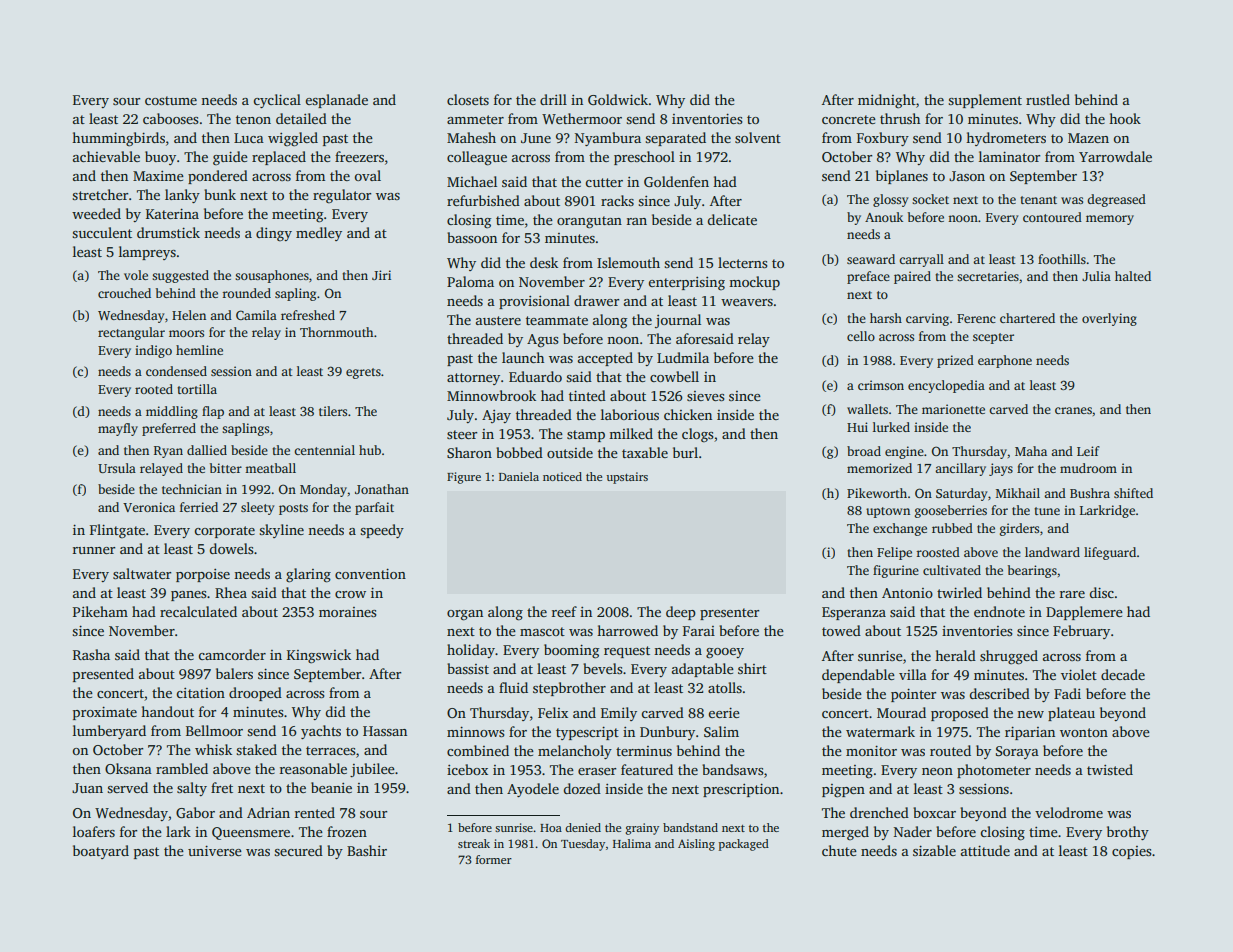 Image resolution: width=1233 pixels, height=952 pixels. Describe the element at coordinates (867, 409) in the image. I see `wallets` at that location.
